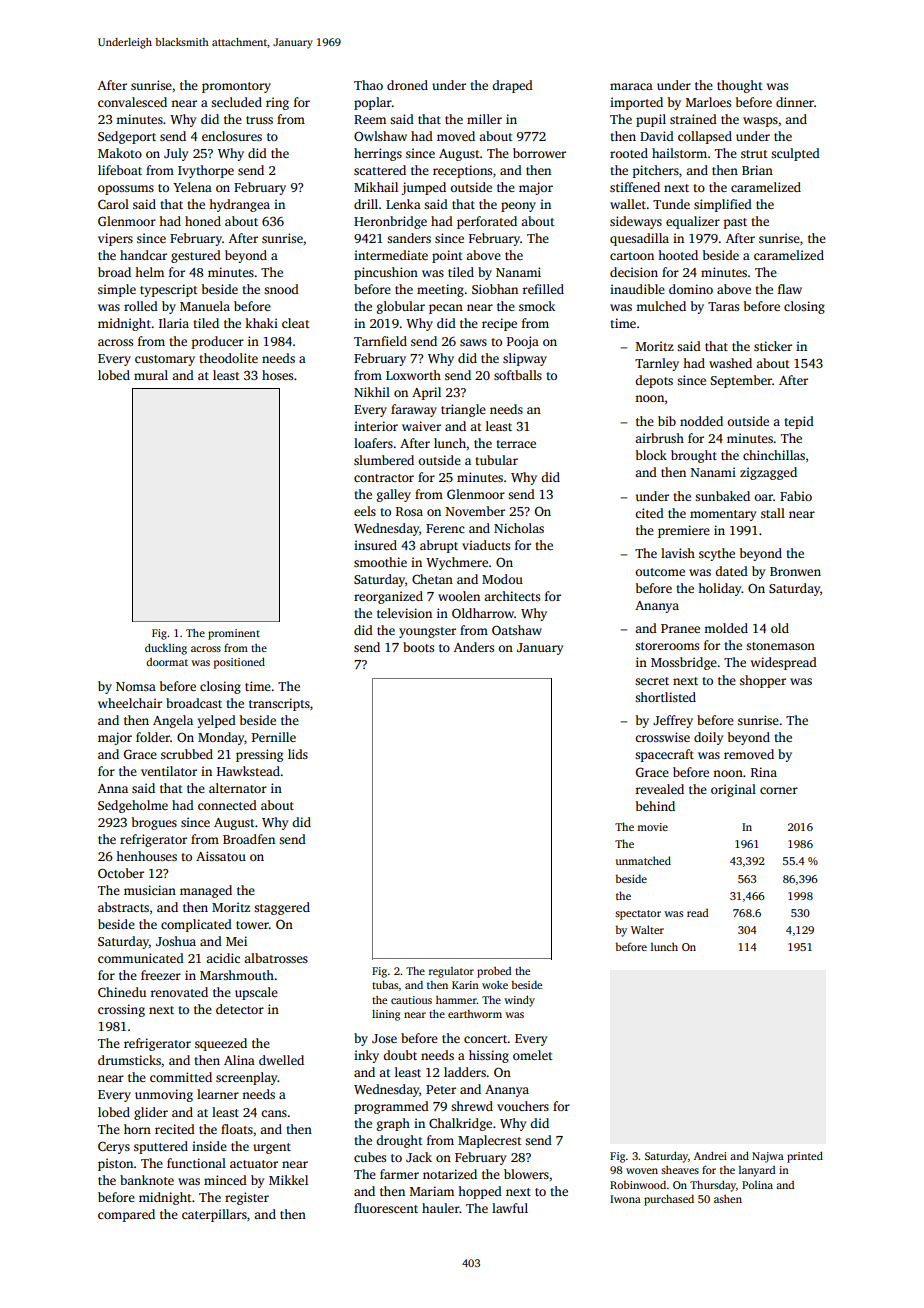  What do you see at coordinates (517, 630) in the screenshot?
I see `Oatshaw` at bounding box center [517, 630].
